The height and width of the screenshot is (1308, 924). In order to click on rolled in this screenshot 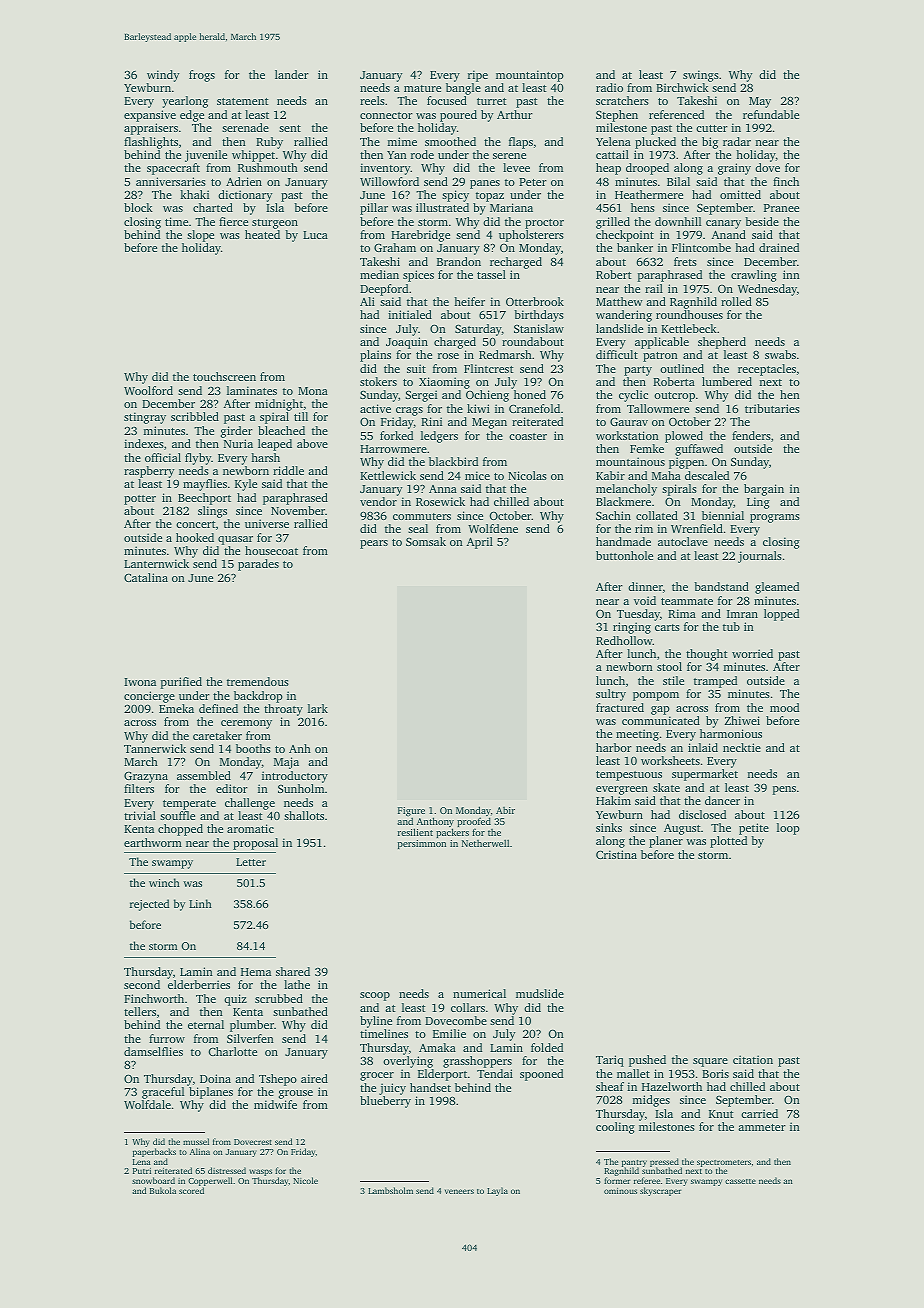, I will do `click(736, 301)`.
